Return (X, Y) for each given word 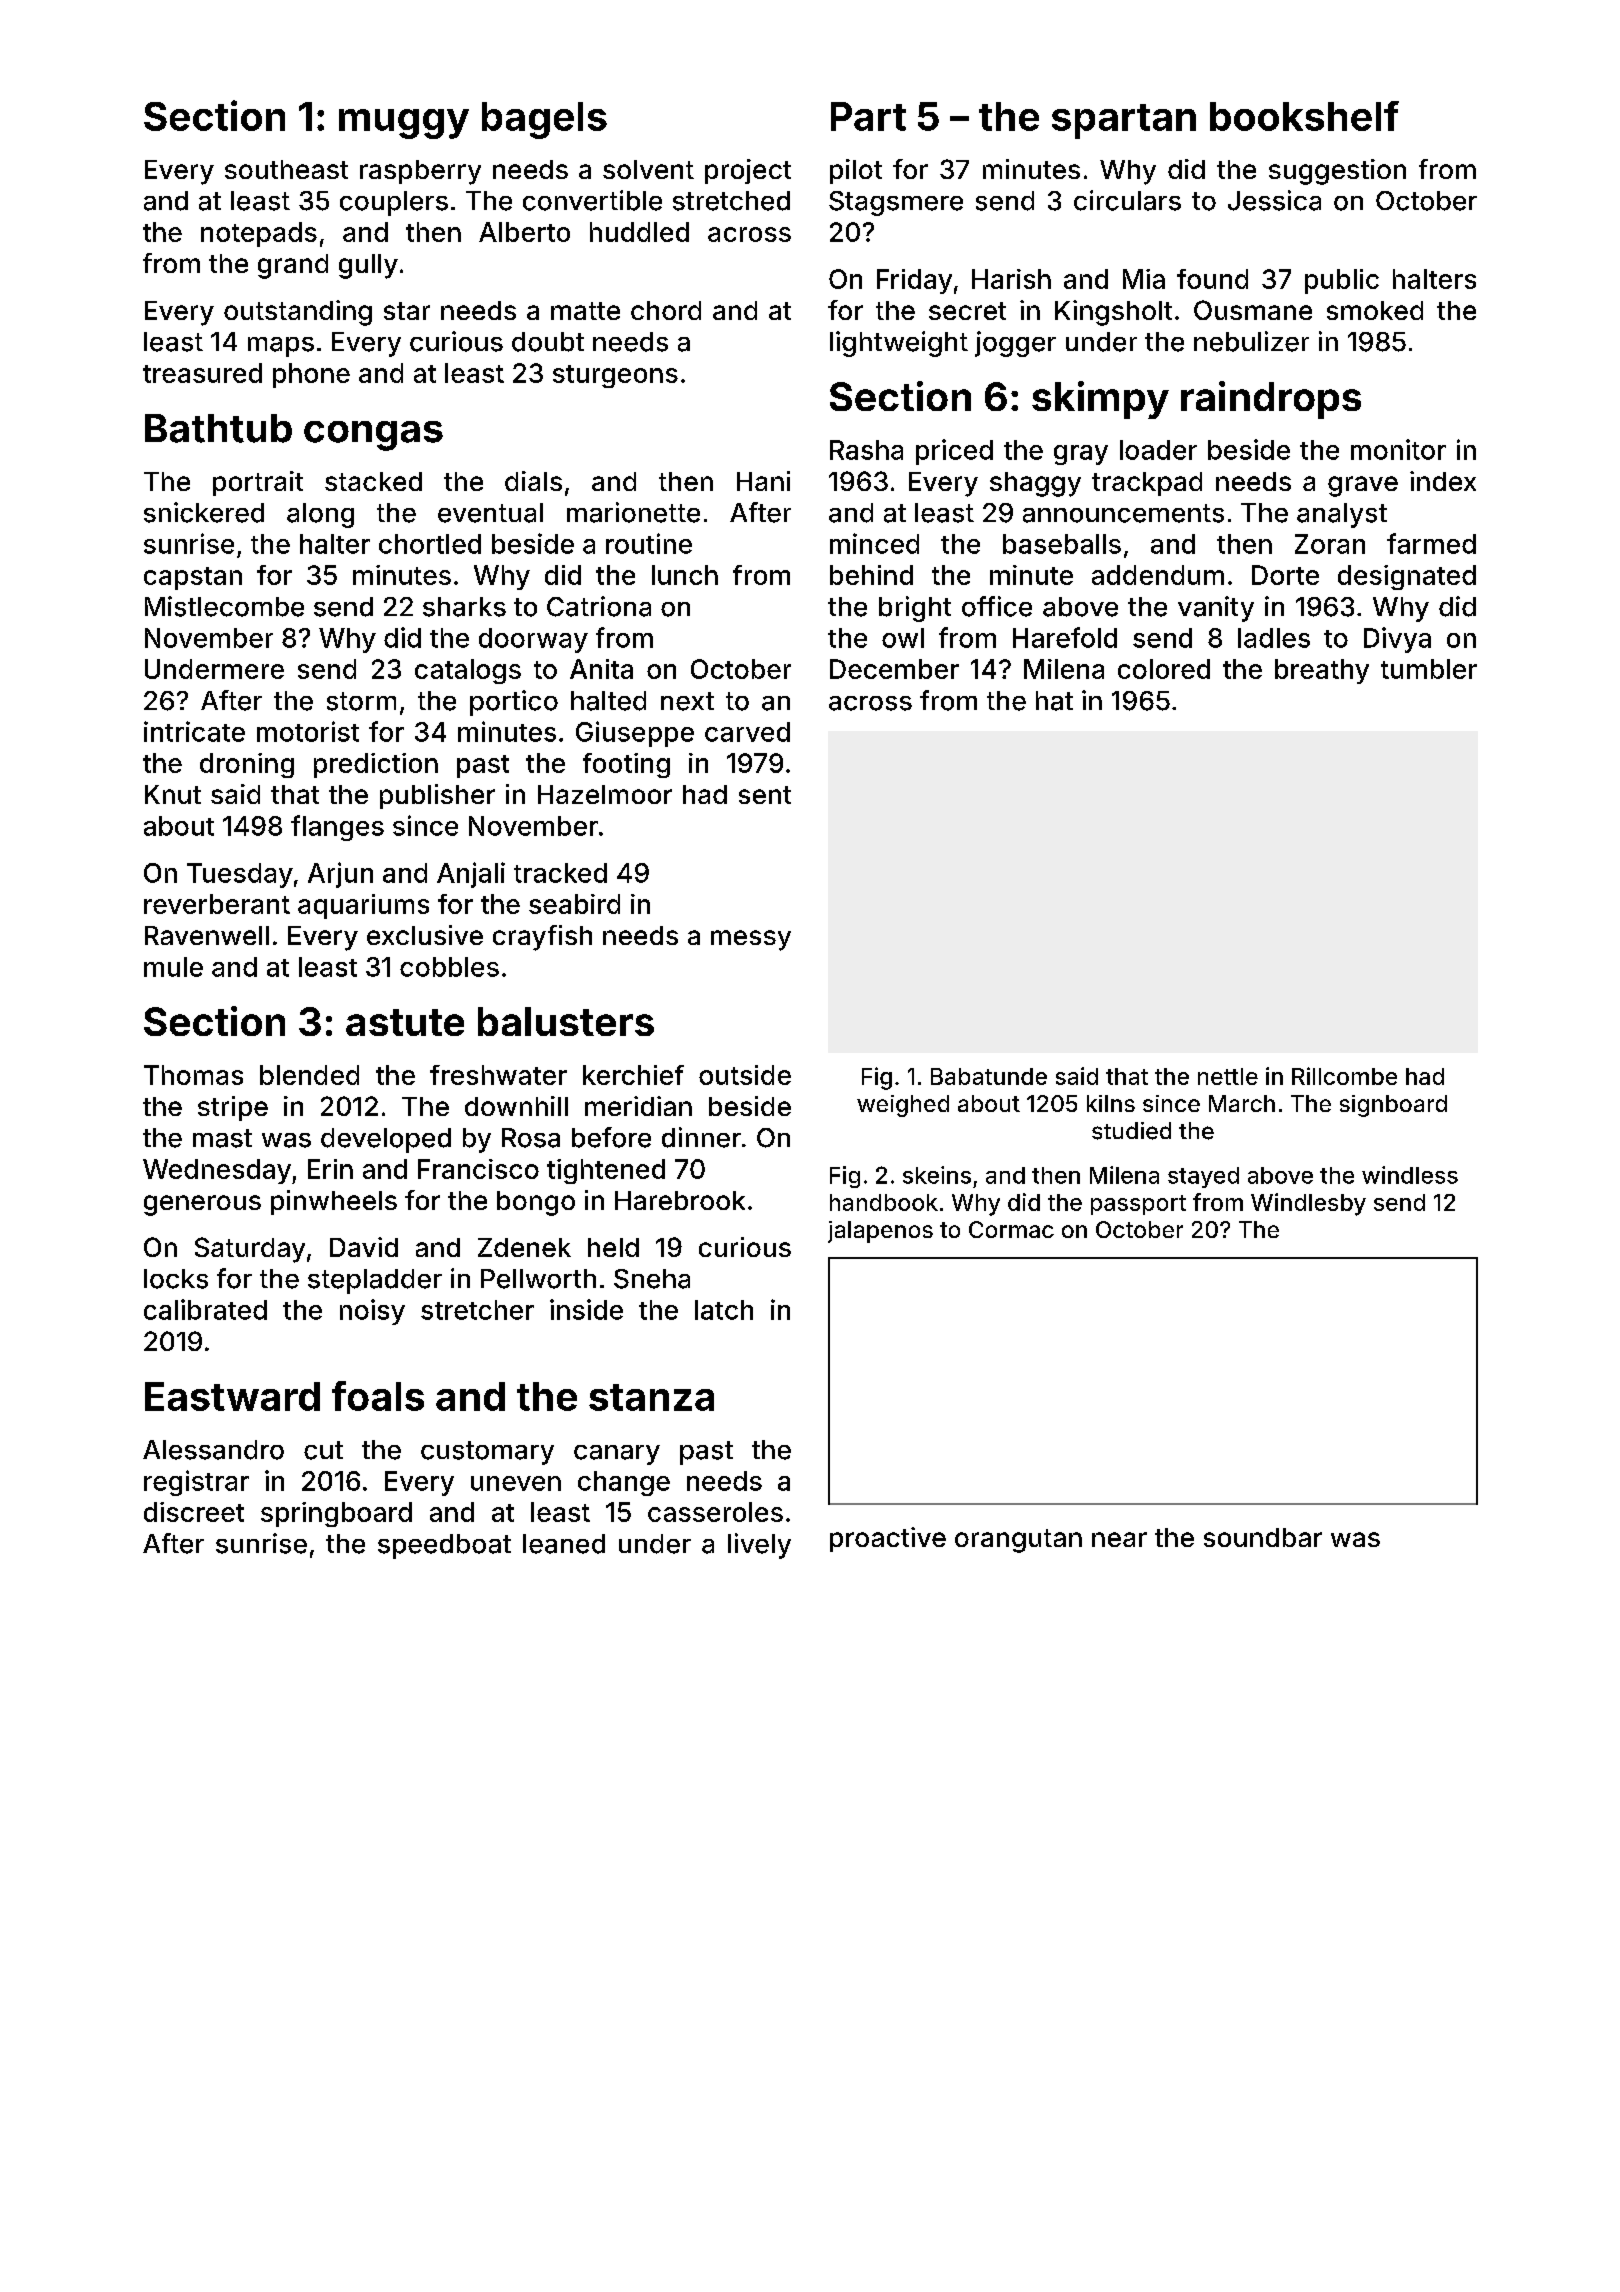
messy (751, 940)
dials (533, 481)
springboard (336, 1514)
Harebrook (680, 1200)
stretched (731, 201)
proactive (888, 1539)
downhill (516, 1106)
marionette (633, 512)
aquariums (363, 906)
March (1242, 1103)
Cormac (1011, 1229)
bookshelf (1304, 116)
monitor (1398, 449)
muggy (404, 124)
